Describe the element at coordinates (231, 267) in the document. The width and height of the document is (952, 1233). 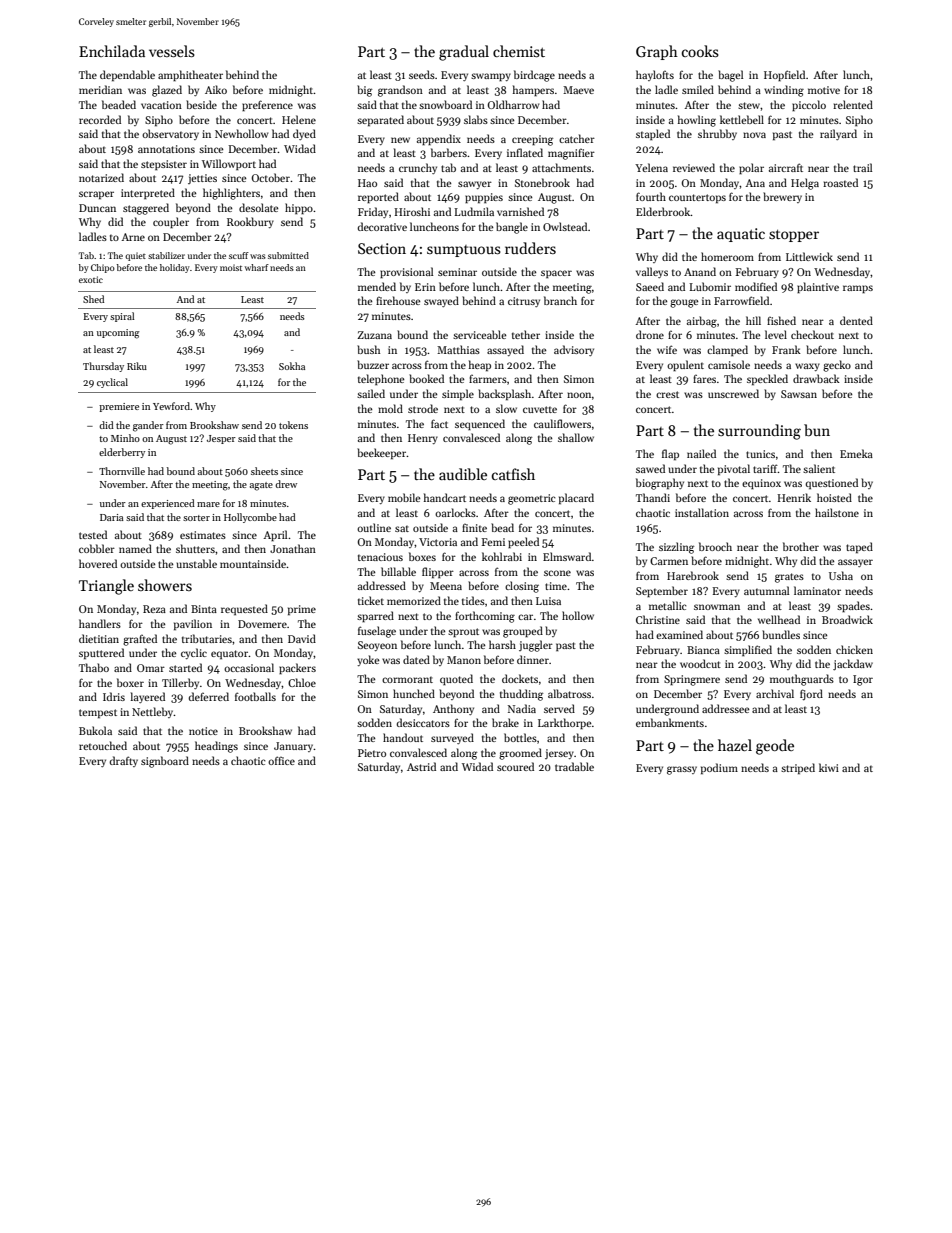
I see `moist` at that location.
